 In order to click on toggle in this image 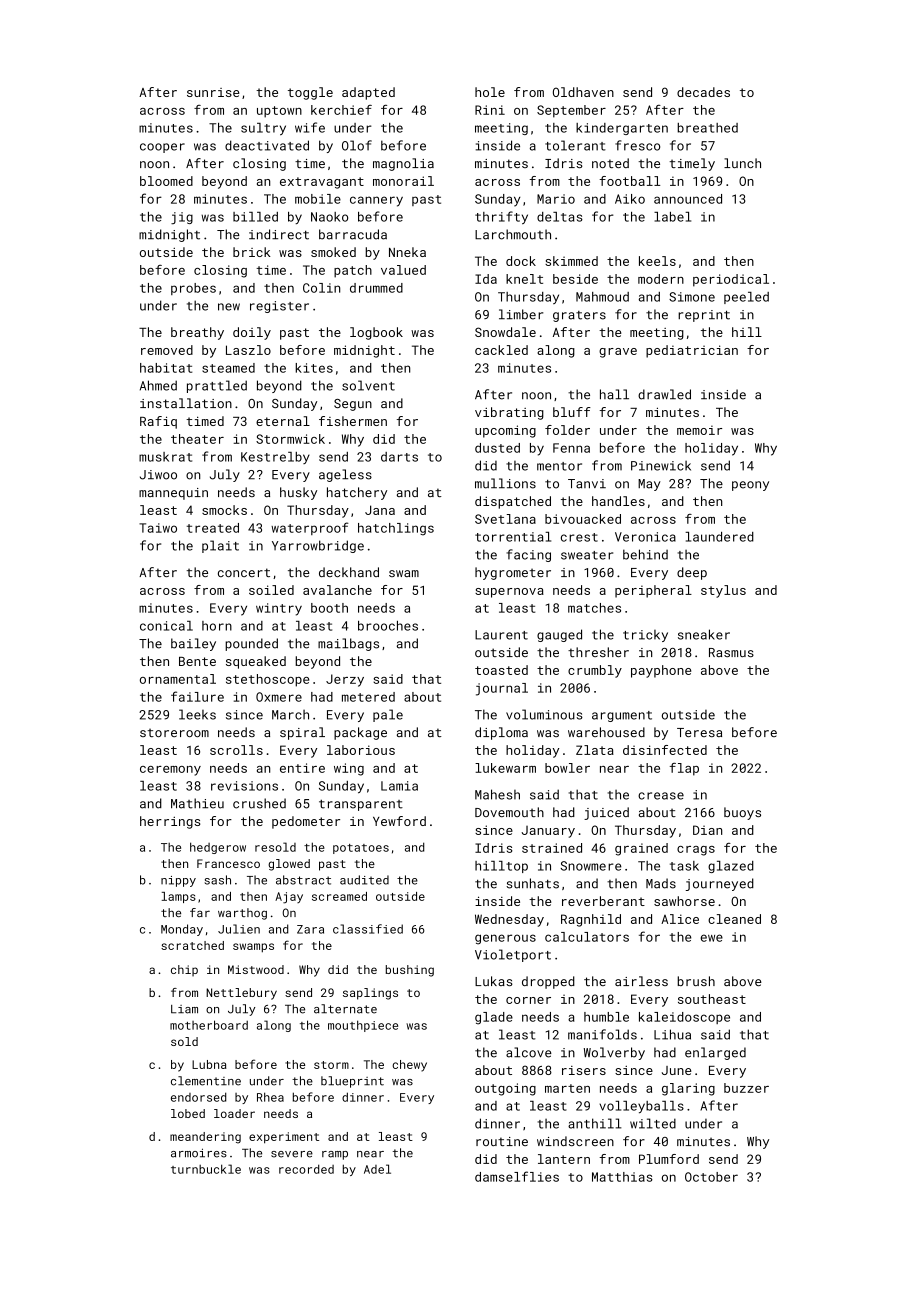, I will do `click(310, 93)`.
